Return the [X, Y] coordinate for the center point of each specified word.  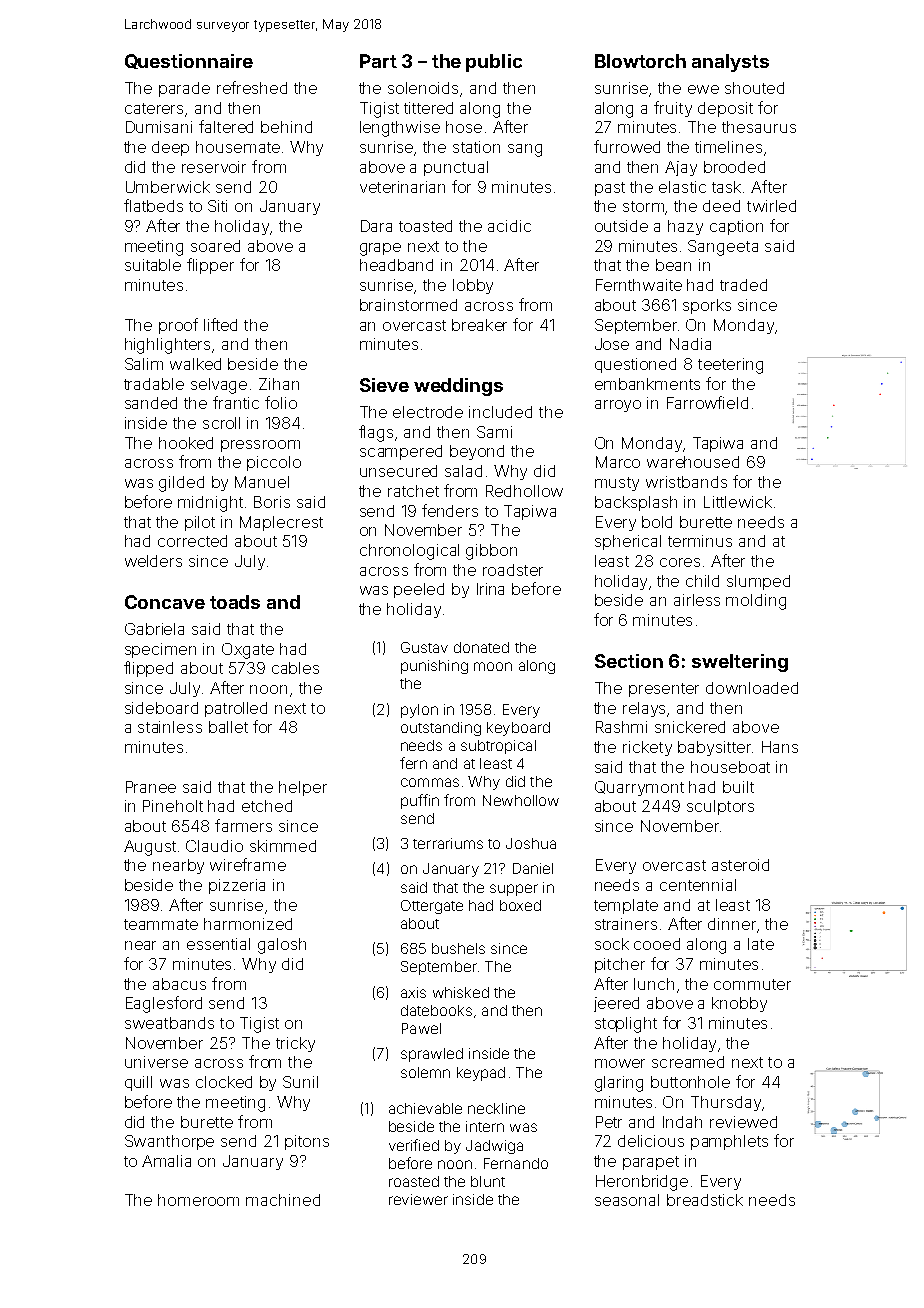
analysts [730, 63]
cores [680, 562]
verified [414, 1145]
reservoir [214, 167]
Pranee [151, 787]
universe [156, 1062]
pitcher [620, 965]
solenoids [424, 89]
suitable [153, 265]
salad [463, 471]
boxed [520, 905]
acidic [509, 226]
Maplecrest [281, 523]
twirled [771, 206]
